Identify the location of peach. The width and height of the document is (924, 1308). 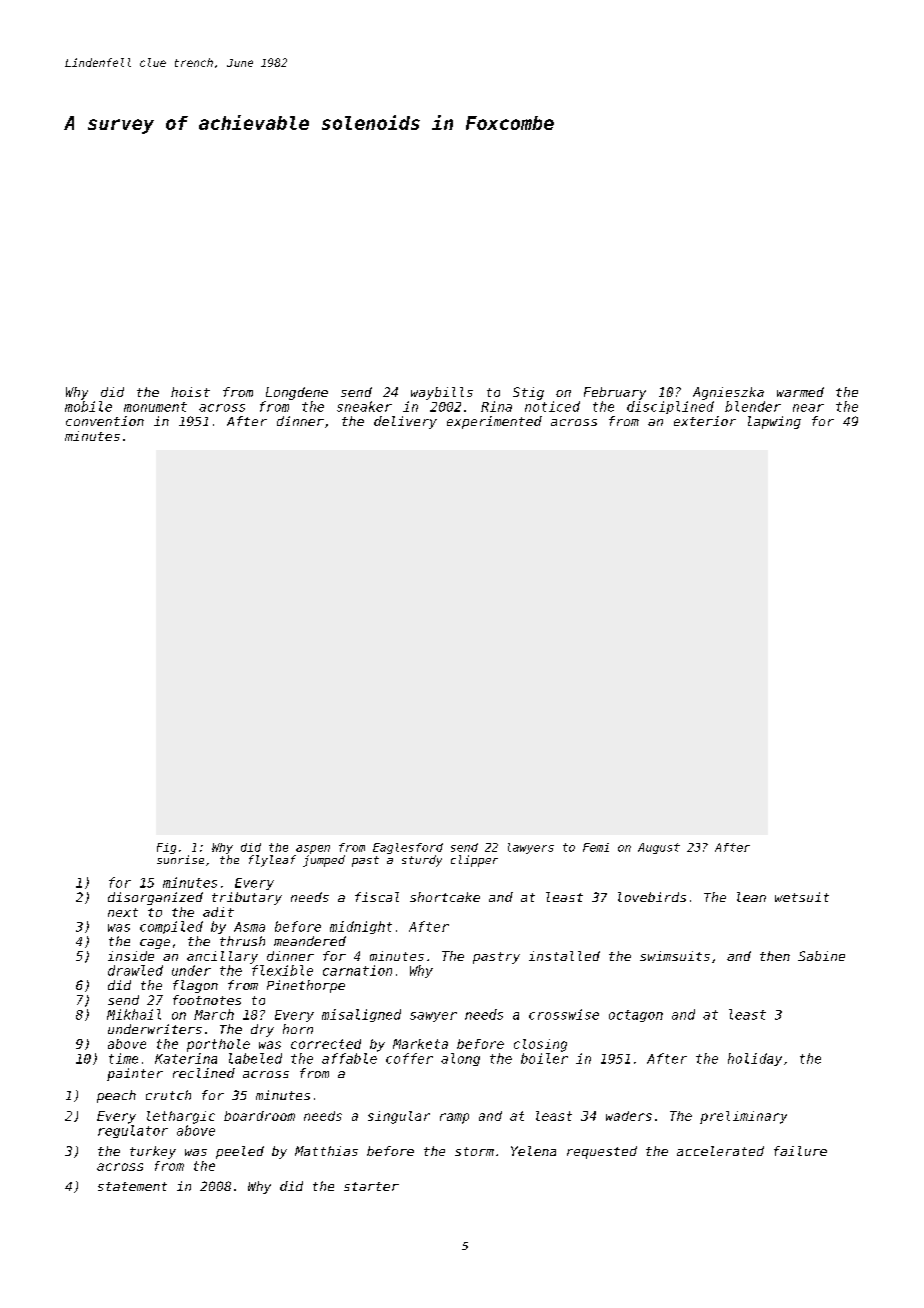
(116, 1096).
